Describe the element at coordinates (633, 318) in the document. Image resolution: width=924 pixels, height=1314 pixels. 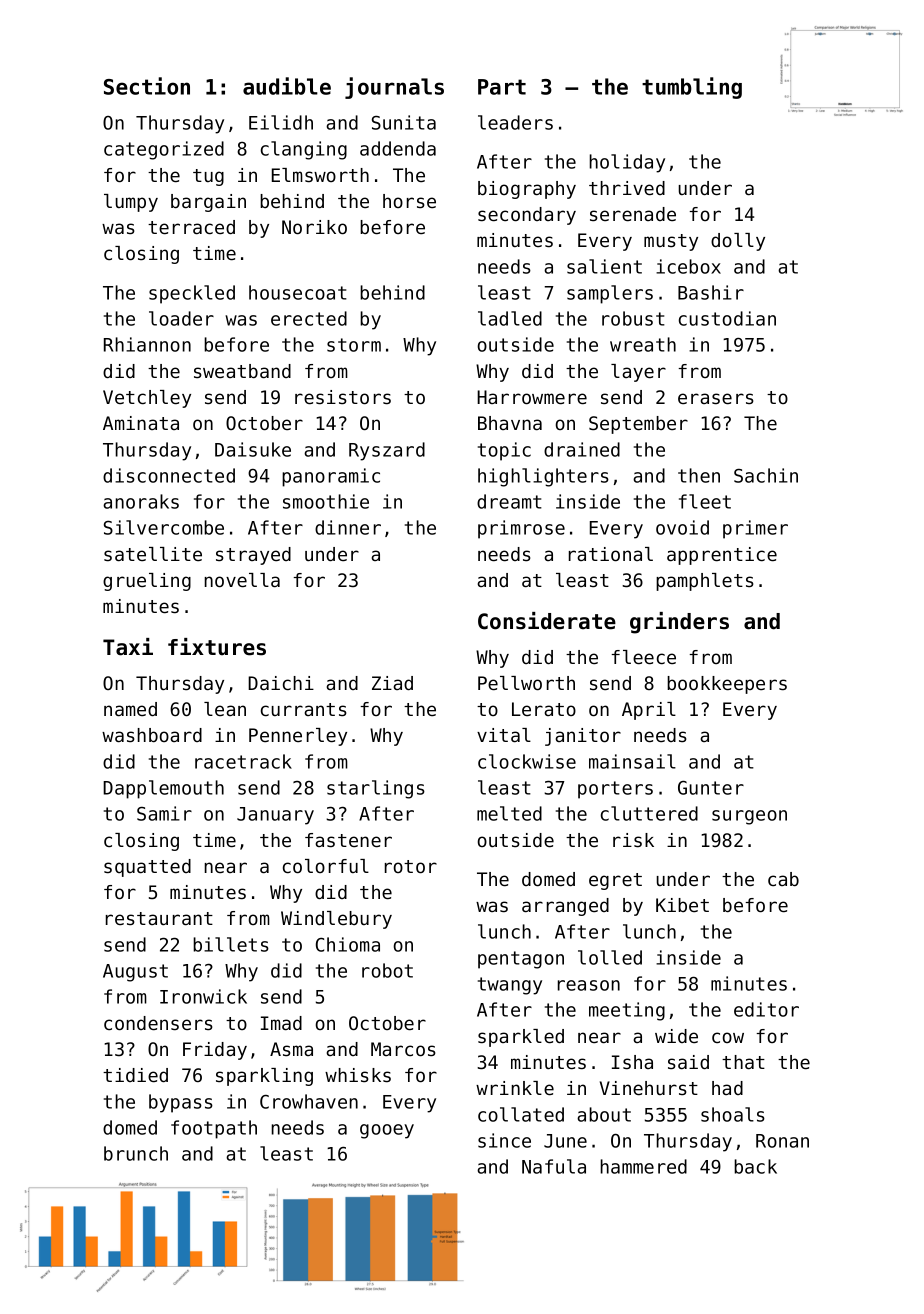
I see `robust` at that location.
